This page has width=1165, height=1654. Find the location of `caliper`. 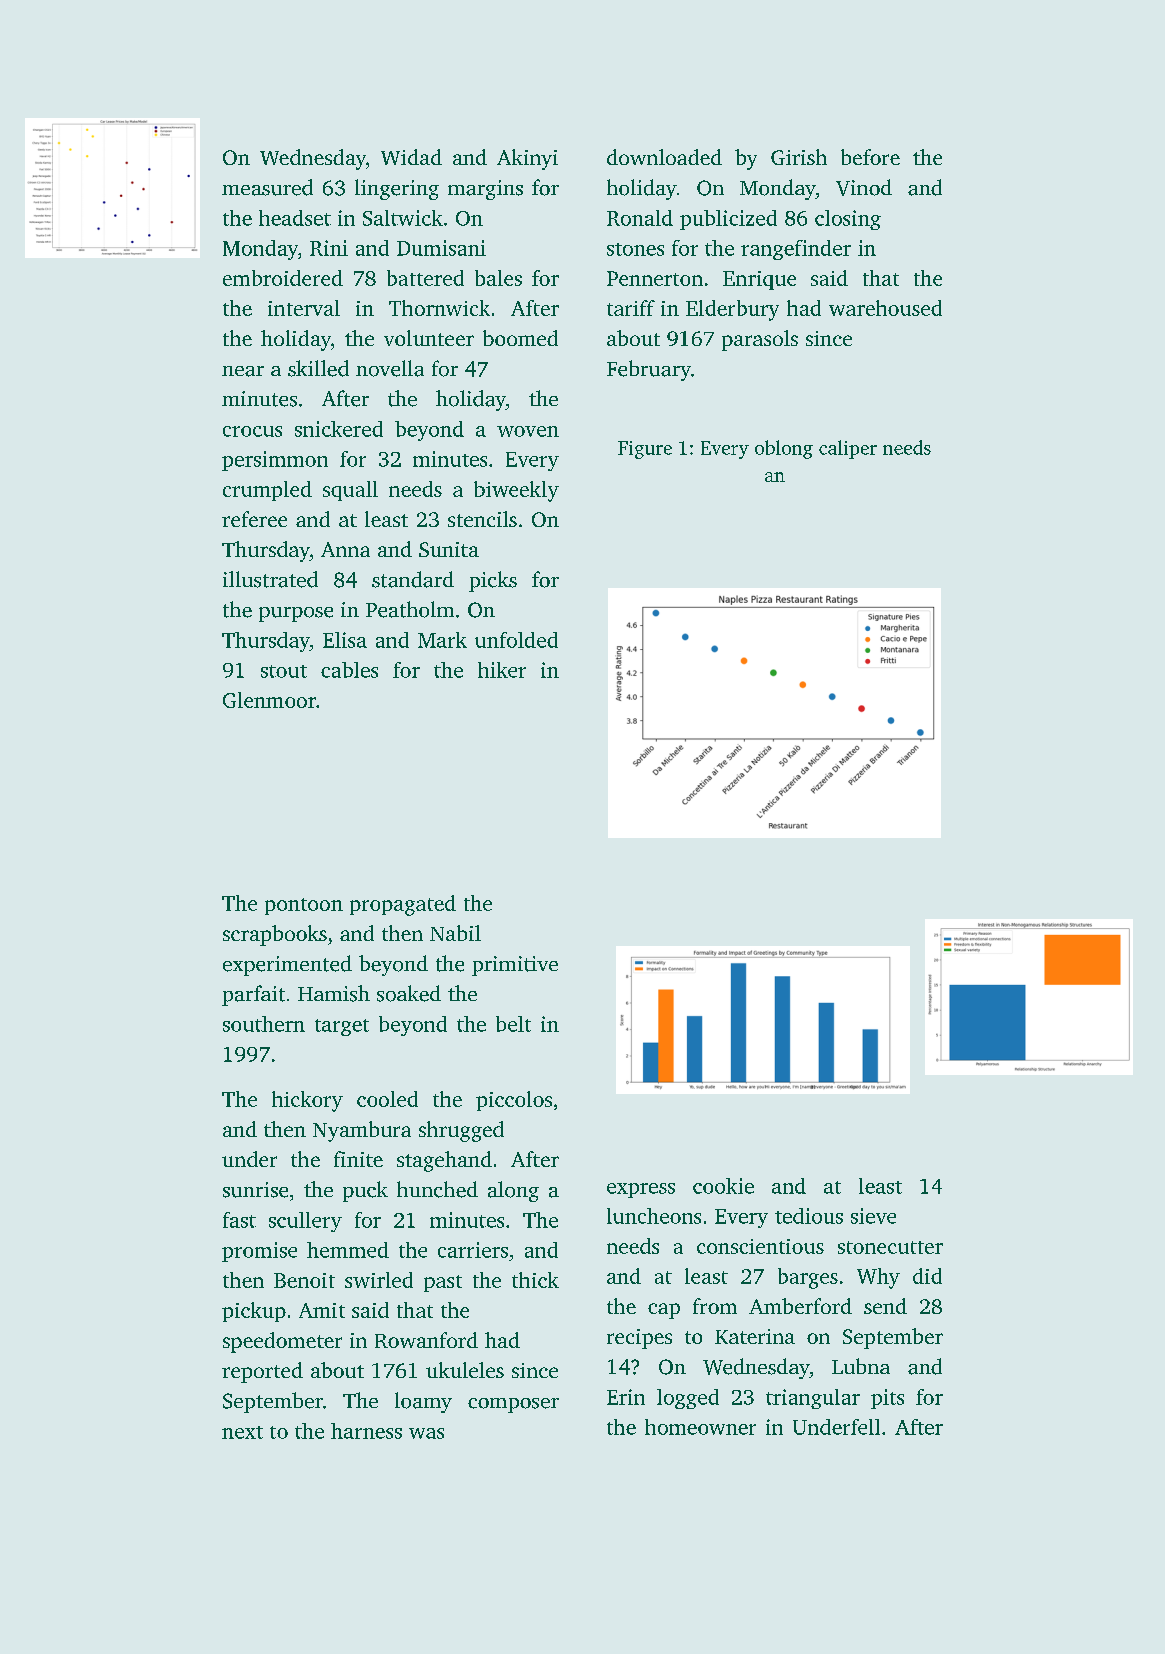

caliper is located at coordinates (848, 449).
